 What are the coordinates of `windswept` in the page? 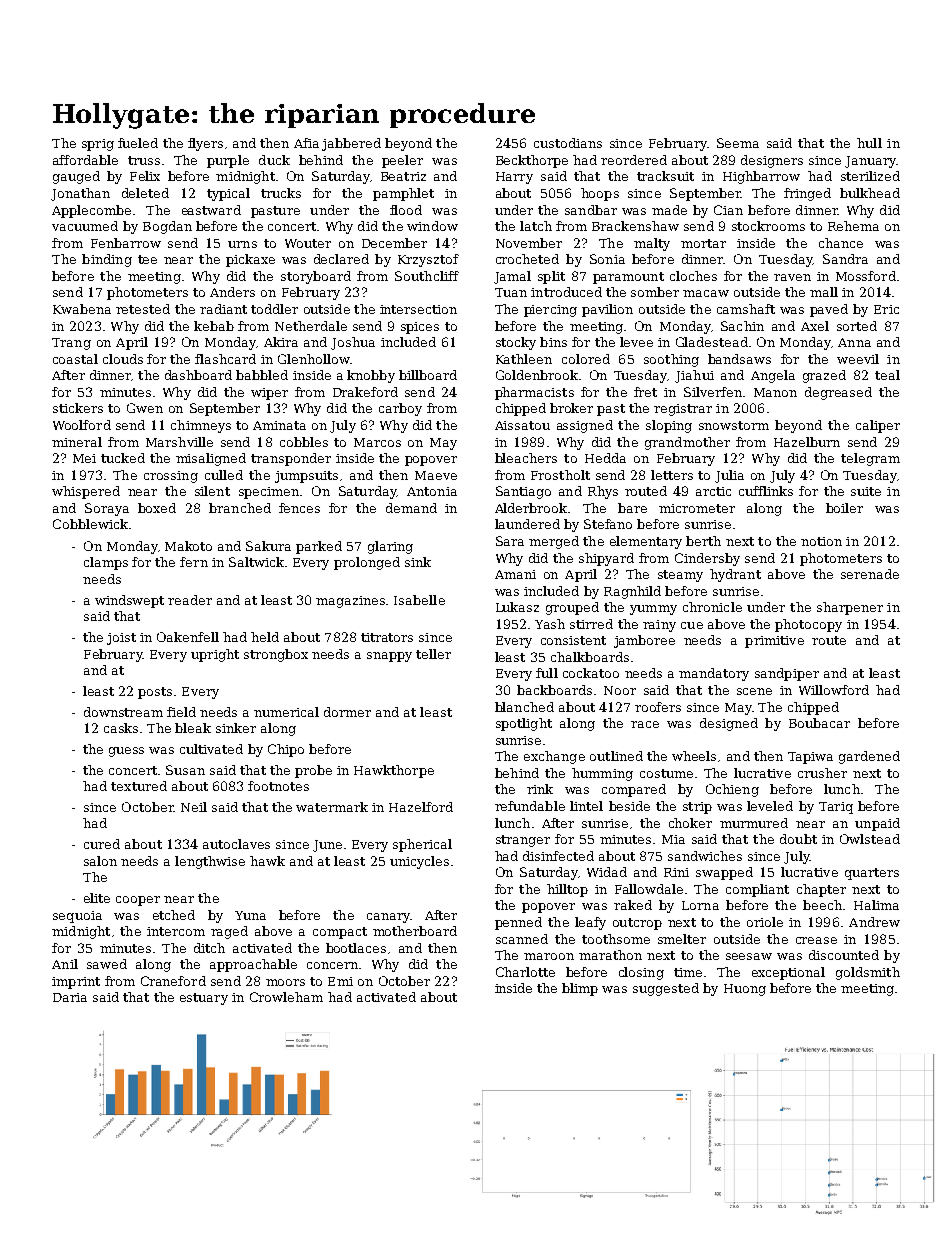 It's located at (129, 601).
